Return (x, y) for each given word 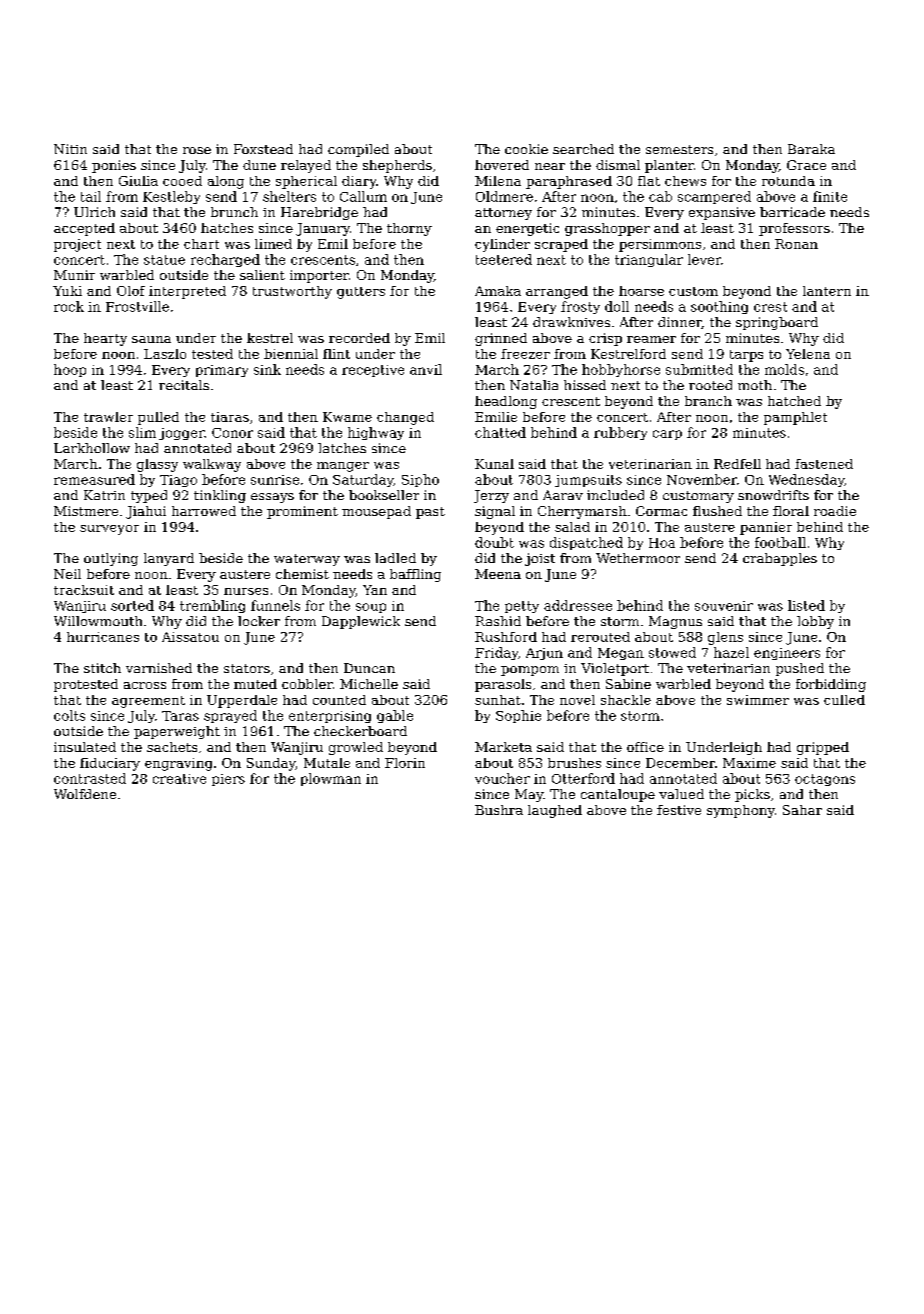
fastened (824, 464)
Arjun (544, 654)
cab (660, 196)
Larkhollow (92, 448)
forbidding (831, 685)
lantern (827, 291)
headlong (506, 402)
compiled (358, 150)
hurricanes (103, 637)
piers (228, 780)
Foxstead (263, 149)
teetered (504, 259)
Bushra (499, 810)
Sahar (802, 810)
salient (262, 275)
